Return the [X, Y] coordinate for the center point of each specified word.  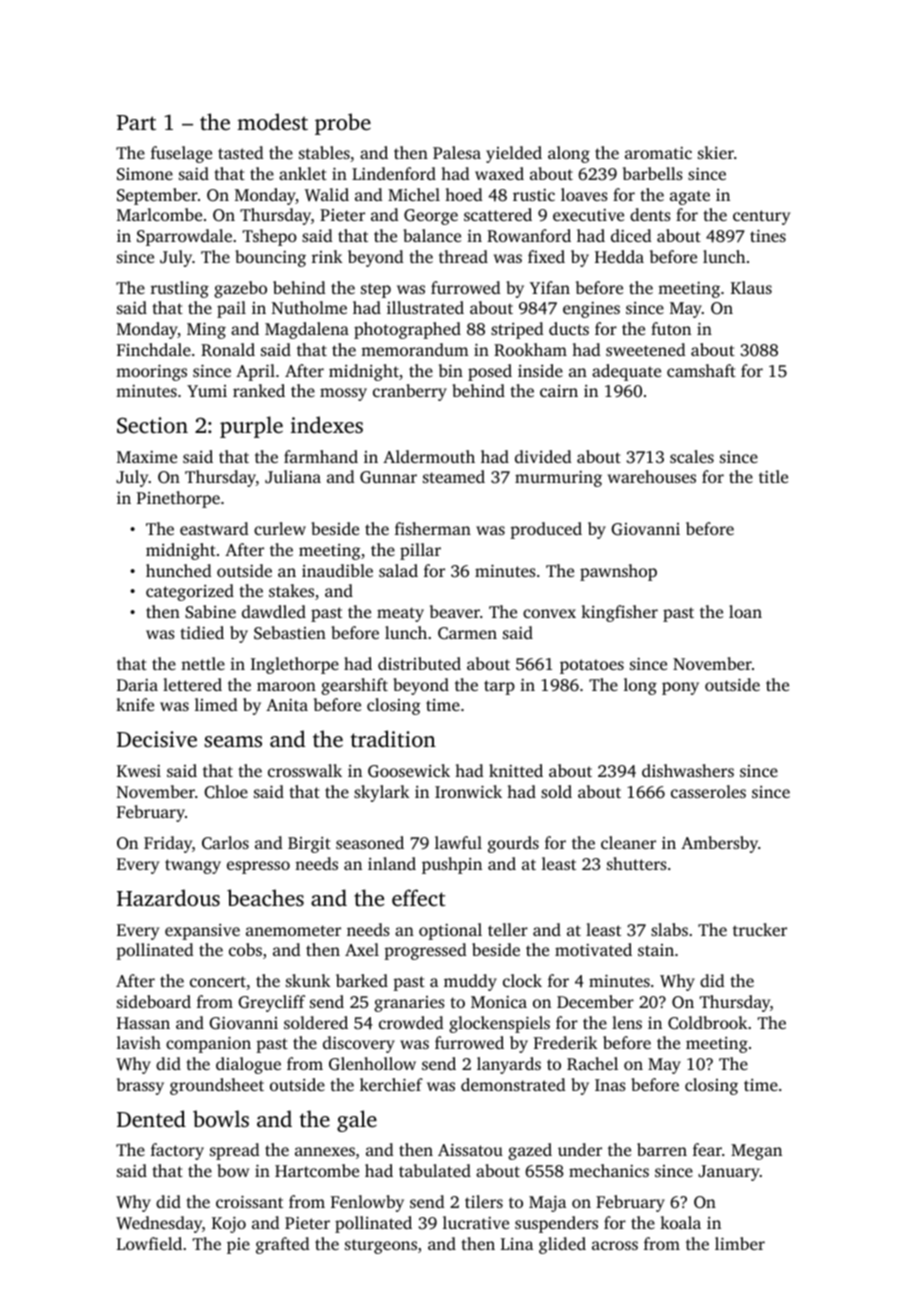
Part [136, 122]
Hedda [619, 256]
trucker [760, 929]
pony [680, 688]
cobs [245, 949]
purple [251, 427]
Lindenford [394, 173]
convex [549, 613]
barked [362, 980]
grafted [283, 1245]
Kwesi [139, 771]
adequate [626, 372]
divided [543, 456]
